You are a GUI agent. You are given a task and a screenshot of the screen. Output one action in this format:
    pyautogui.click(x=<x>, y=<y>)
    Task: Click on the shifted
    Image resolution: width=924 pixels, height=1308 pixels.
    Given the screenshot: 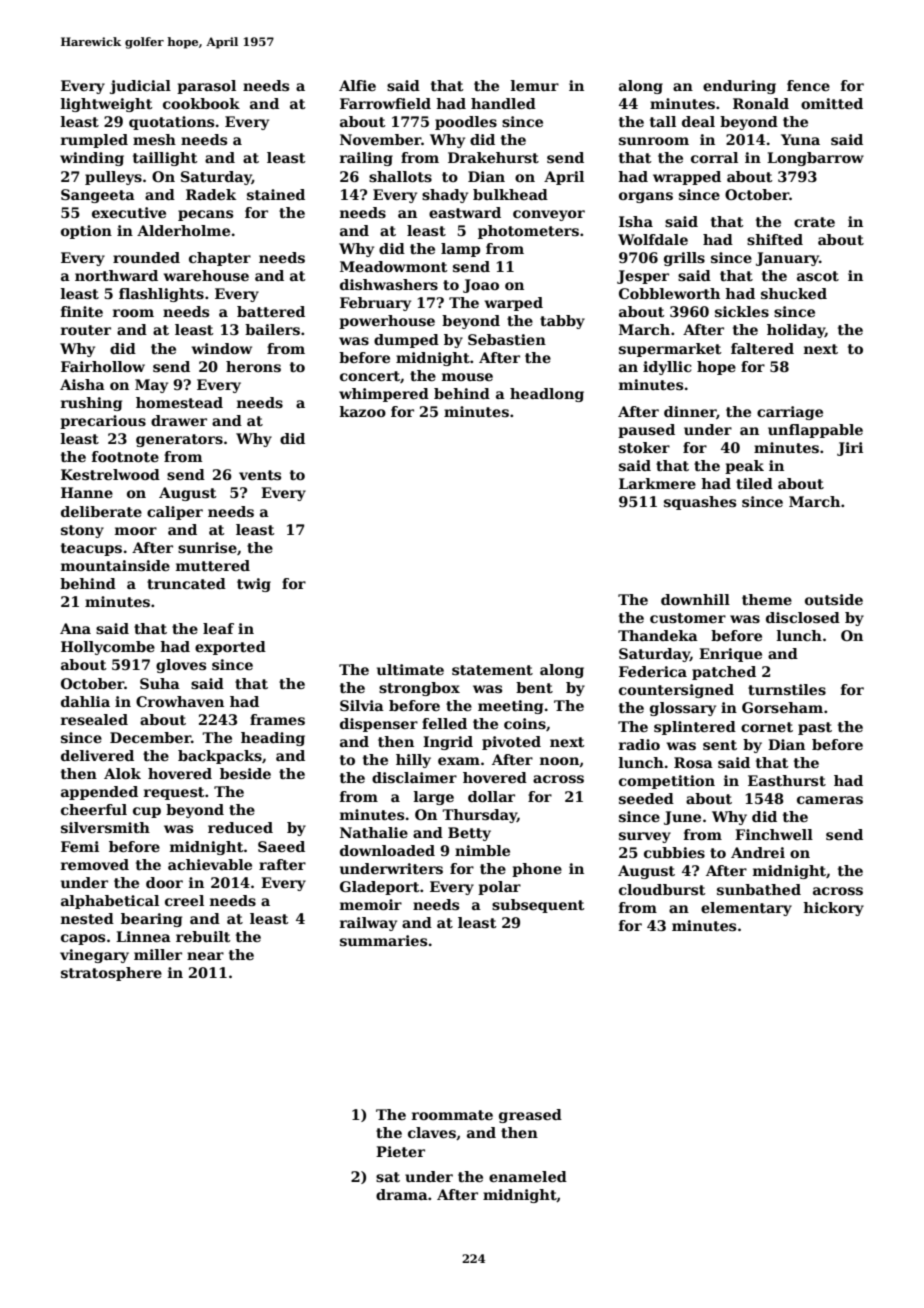 What is the action you would take?
    pyautogui.click(x=775, y=239)
